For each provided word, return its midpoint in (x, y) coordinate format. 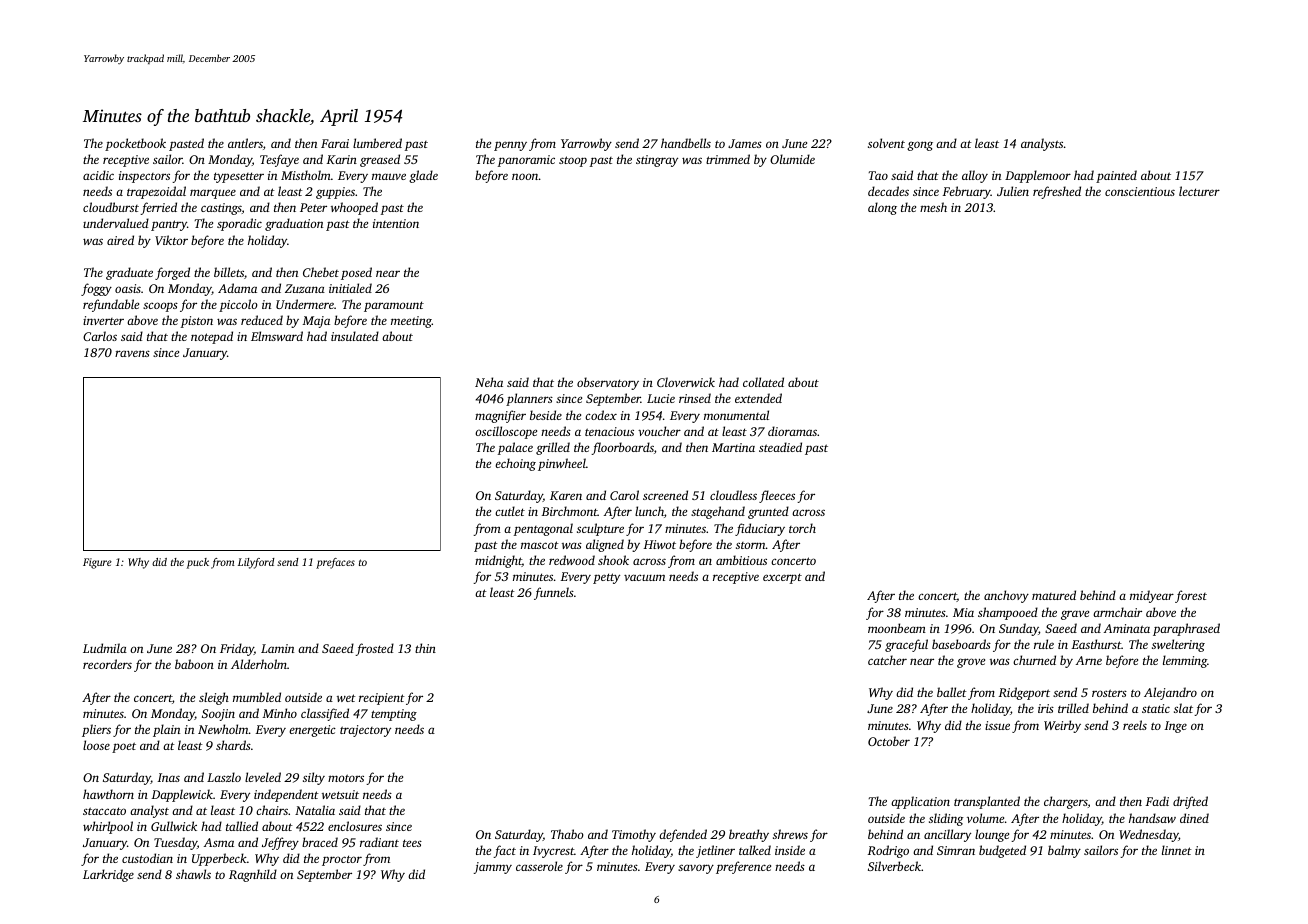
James (745, 143)
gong (920, 146)
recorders (107, 664)
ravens (132, 353)
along (882, 208)
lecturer (1199, 191)
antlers (245, 143)
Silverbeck (894, 866)
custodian (147, 858)
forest (1191, 596)
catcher (887, 660)
